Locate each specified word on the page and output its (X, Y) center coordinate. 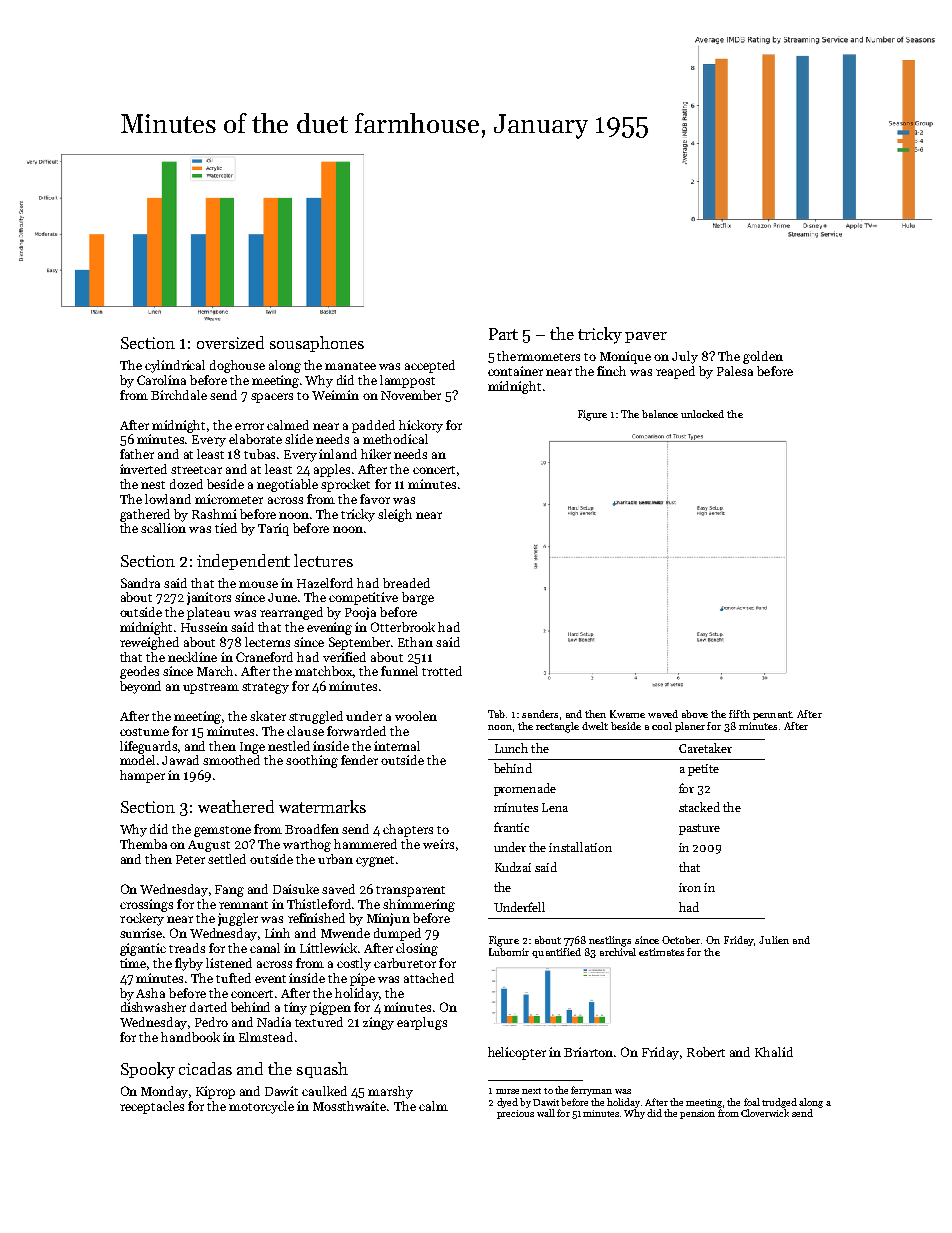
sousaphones (317, 344)
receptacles (152, 1107)
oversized (230, 342)
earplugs (422, 1023)
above (695, 714)
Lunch (511, 748)
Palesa (735, 371)
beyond (140, 687)
